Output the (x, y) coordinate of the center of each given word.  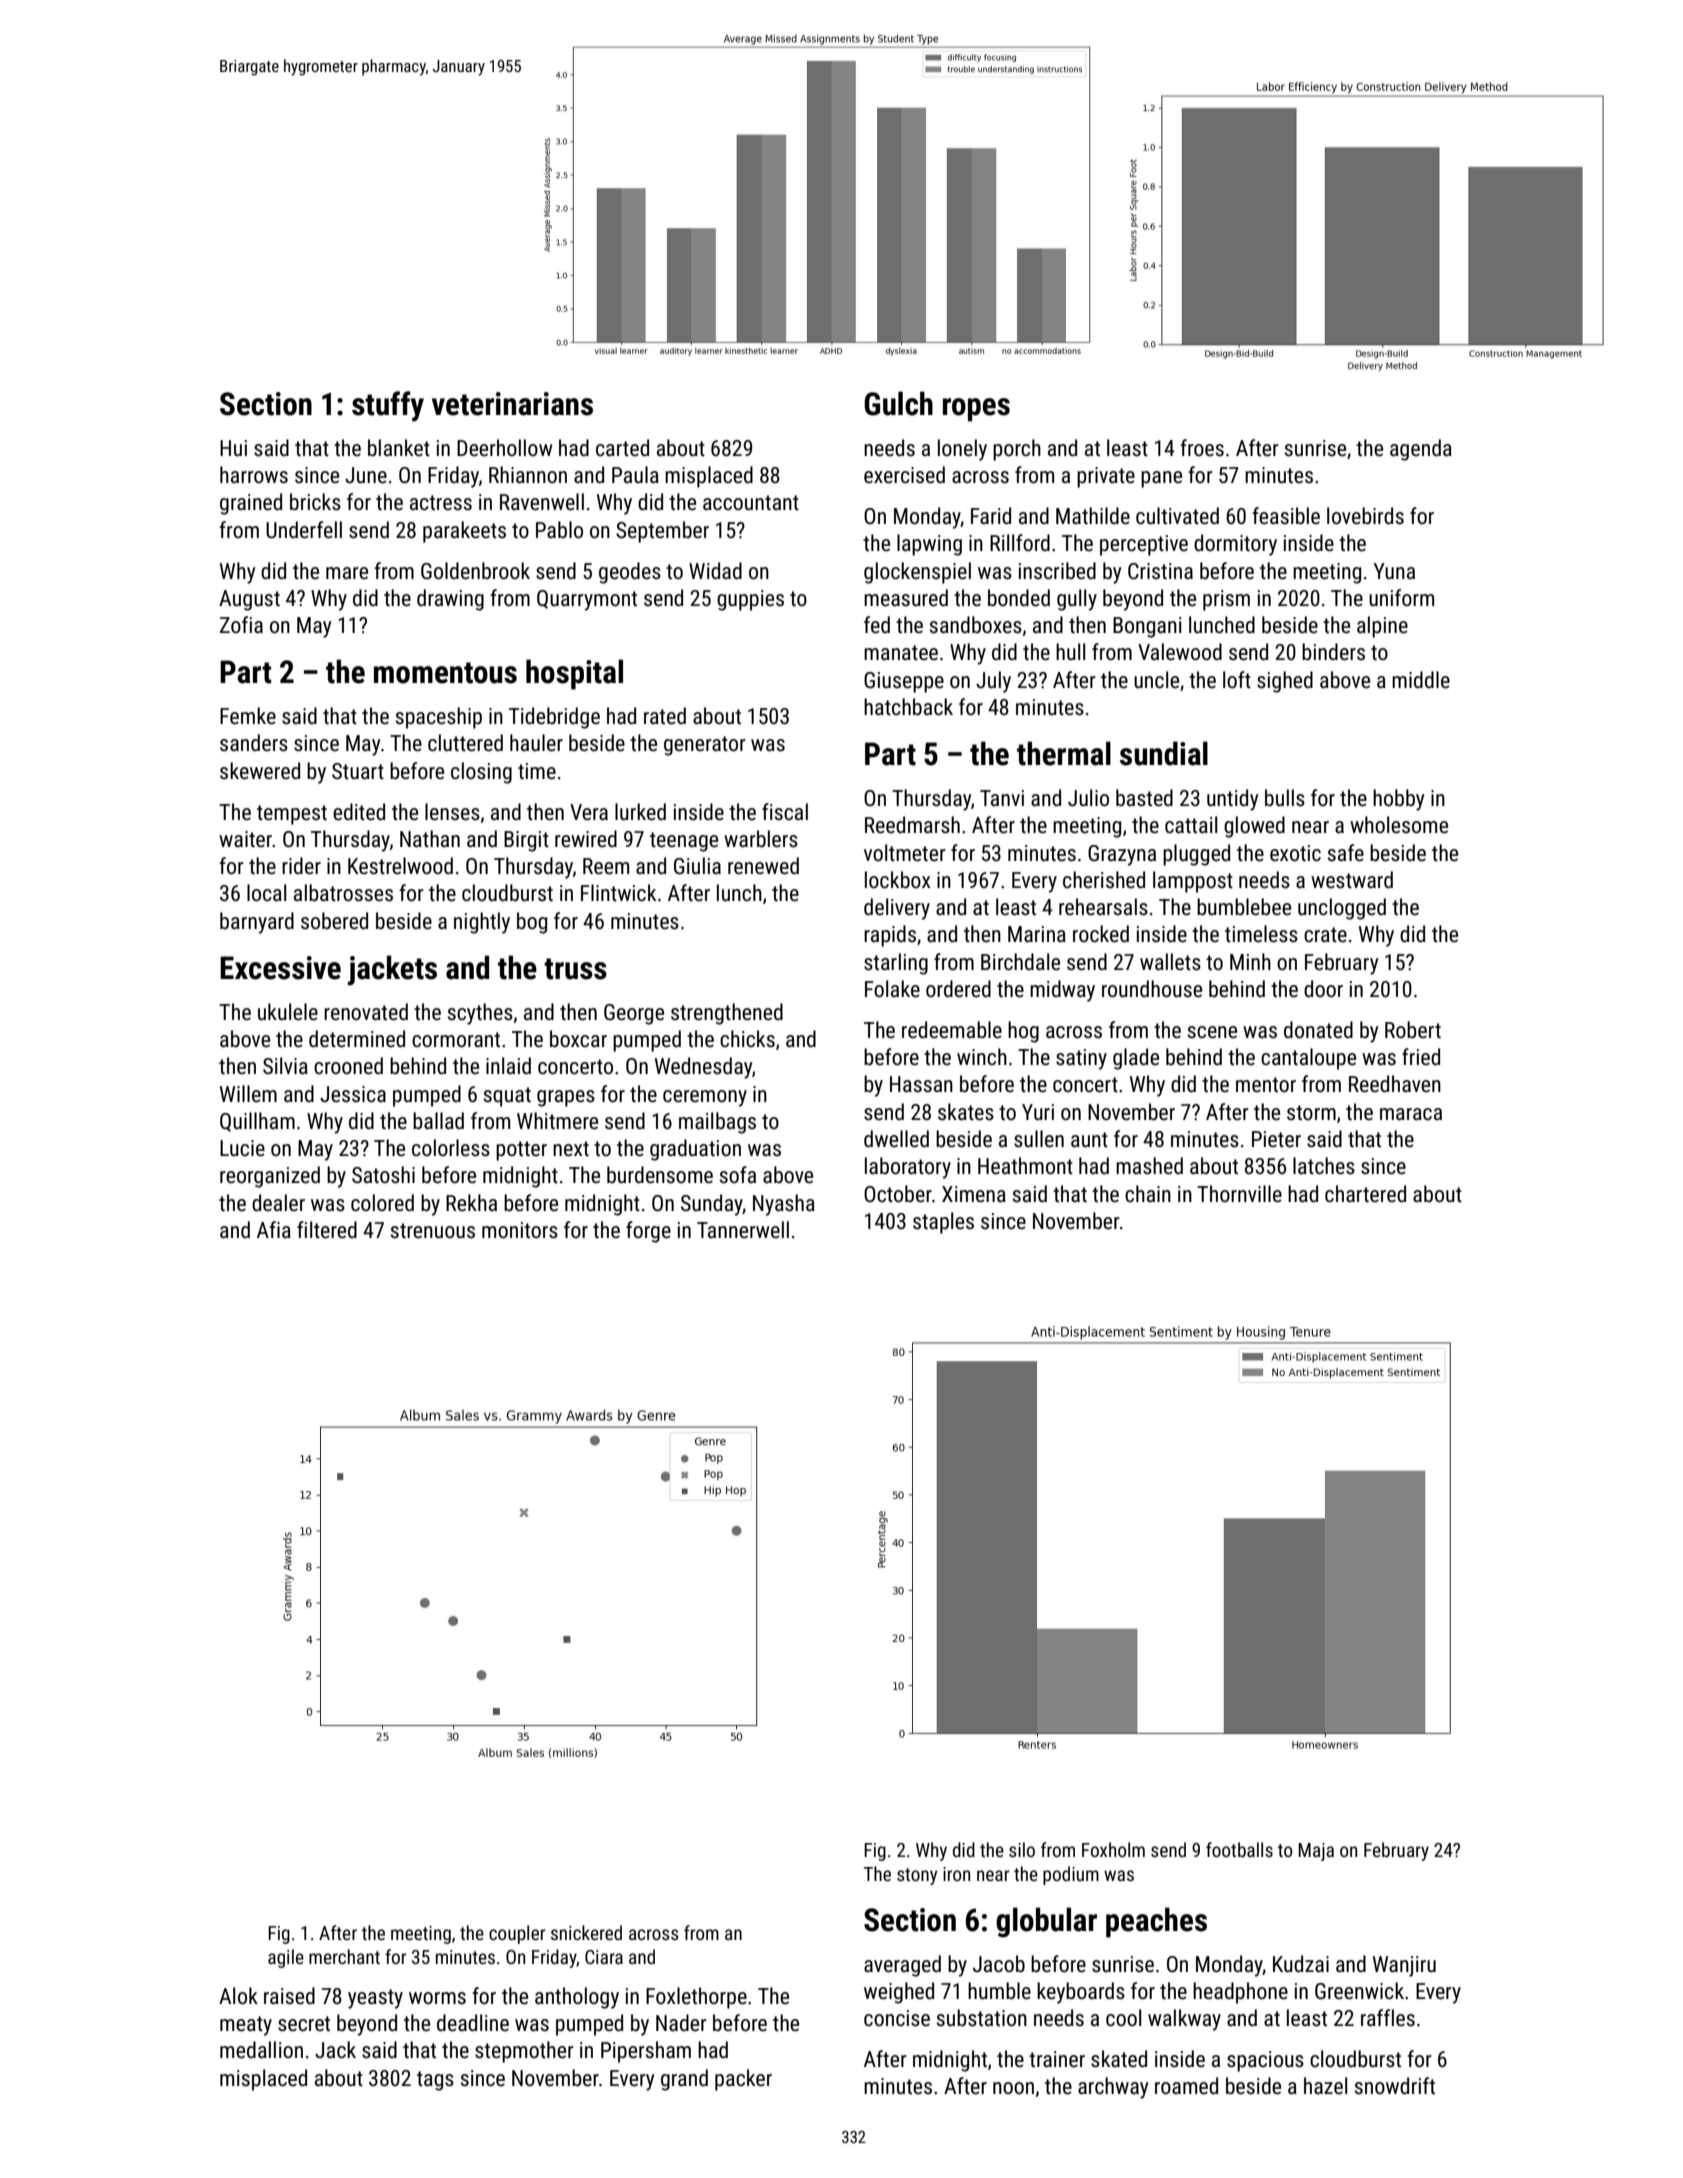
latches (1324, 1166)
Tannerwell (743, 1230)
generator (705, 746)
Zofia (241, 625)
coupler (517, 1934)
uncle (1156, 680)
